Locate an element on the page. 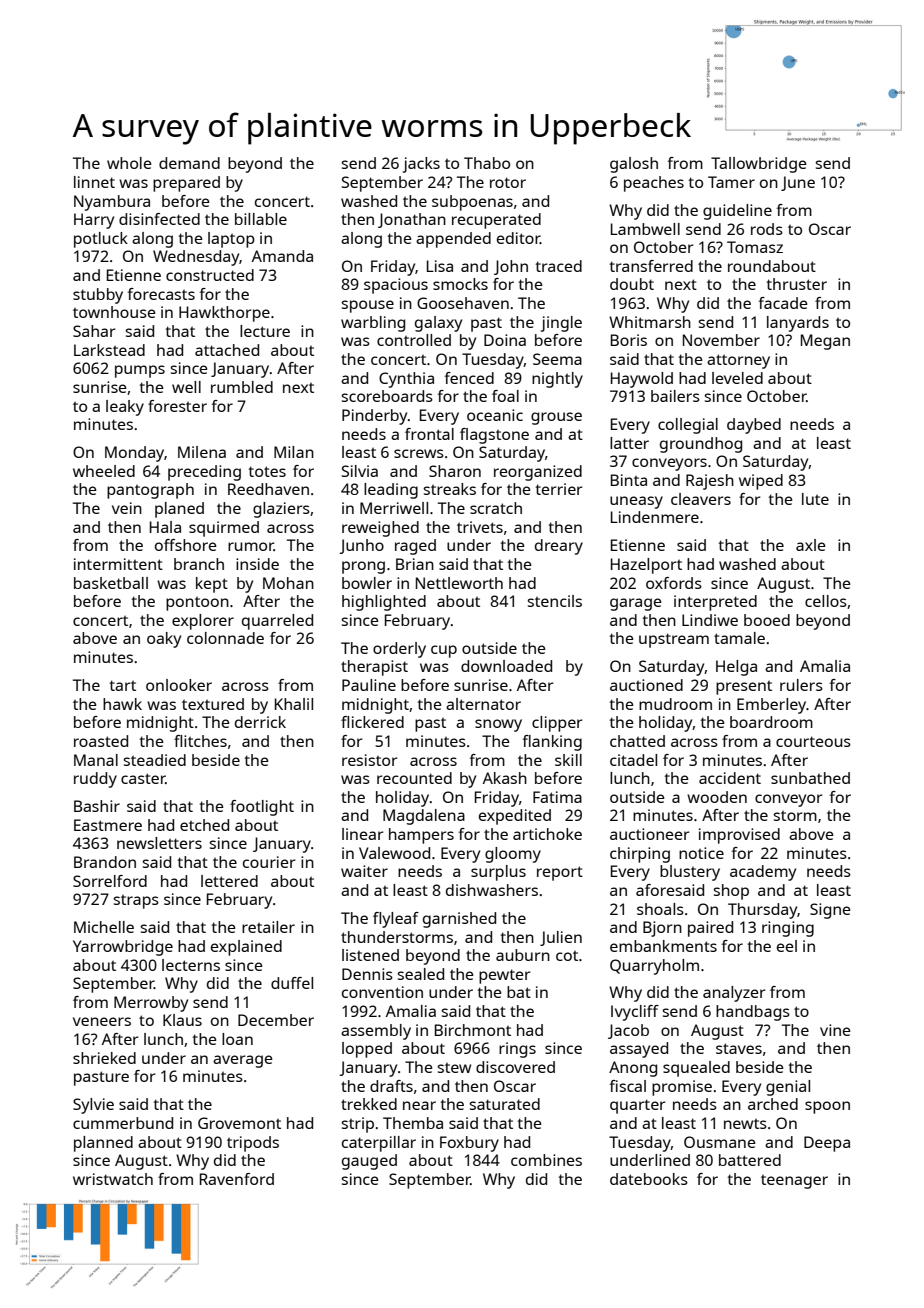 The width and height of the document is (924, 1308). fenced is located at coordinates (469, 378).
